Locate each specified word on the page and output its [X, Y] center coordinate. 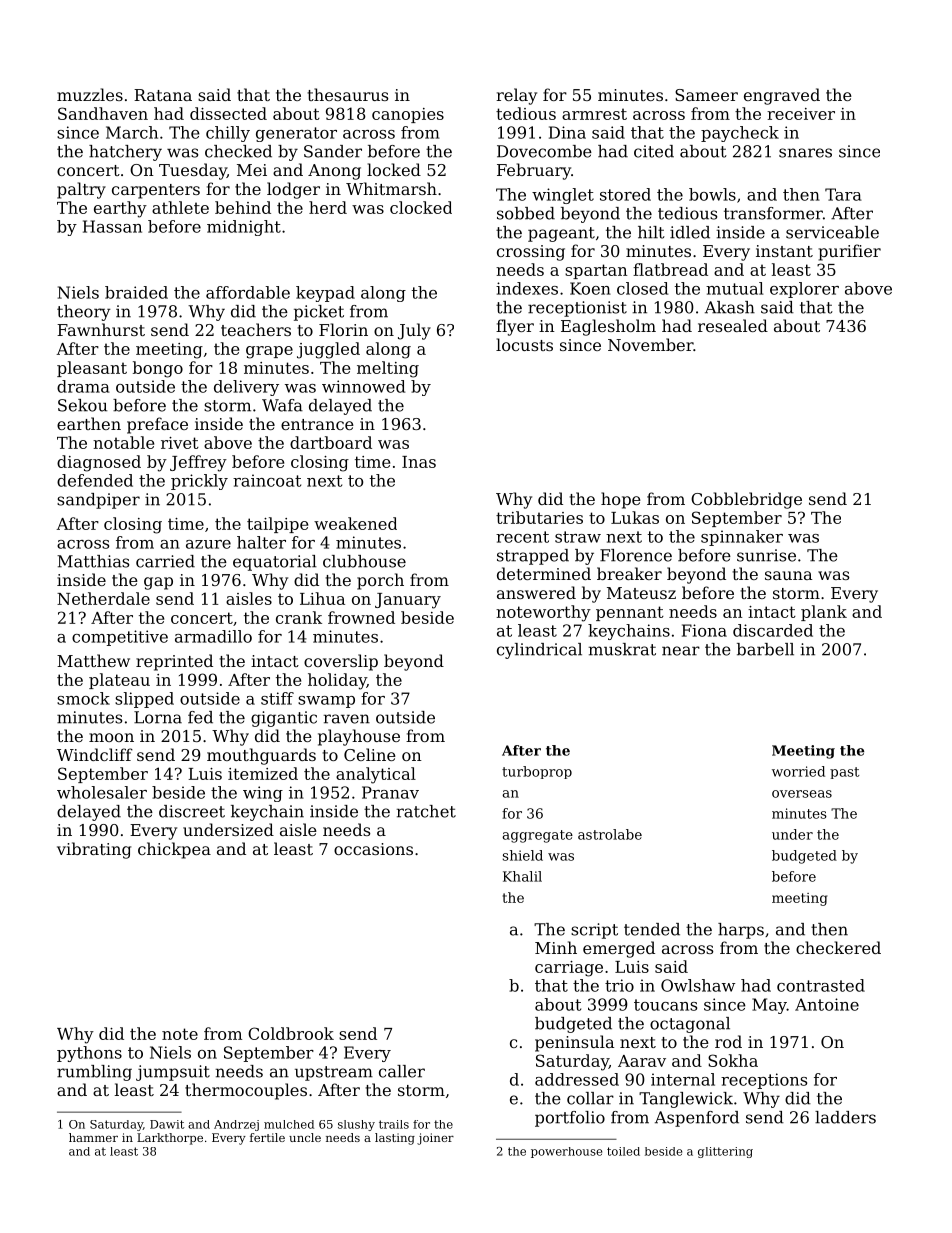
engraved [782, 96]
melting [388, 369]
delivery [246, 388]
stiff [277, 698]
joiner [435, 1139]
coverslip [341, 662]
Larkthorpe [170, 1139]
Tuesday [193, 171]
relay [516, 96]
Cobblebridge [746, 500]
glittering [725, 1152]
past [845, 773]
